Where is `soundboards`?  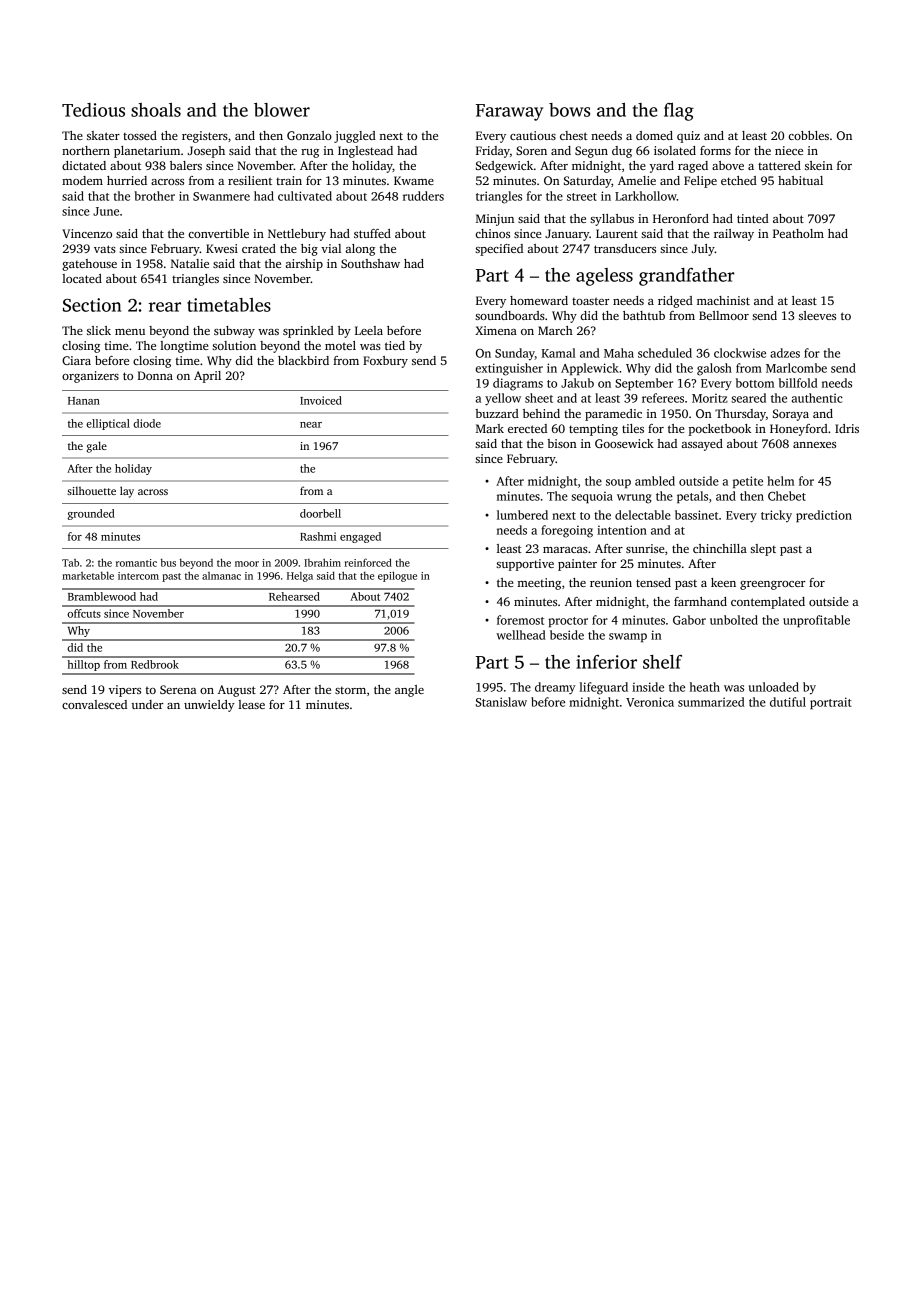
soundboards is located at coordinates (510, 315).
